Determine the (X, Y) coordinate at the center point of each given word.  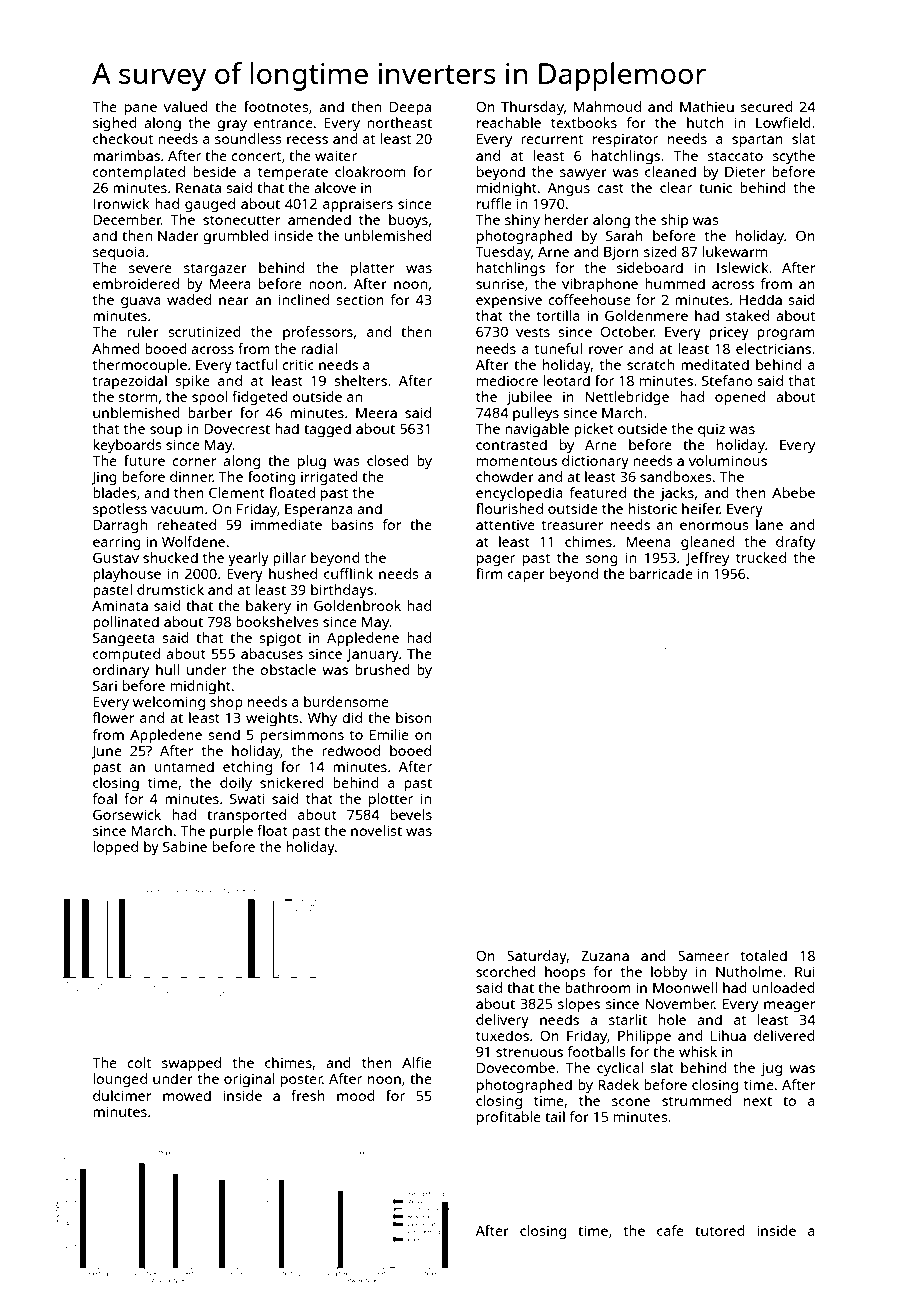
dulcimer (122, 1095)
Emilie (389, 734)
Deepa (410, 108)
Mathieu (707, 106)
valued (186, 106)
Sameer (703, 955)
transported (246, 816)
